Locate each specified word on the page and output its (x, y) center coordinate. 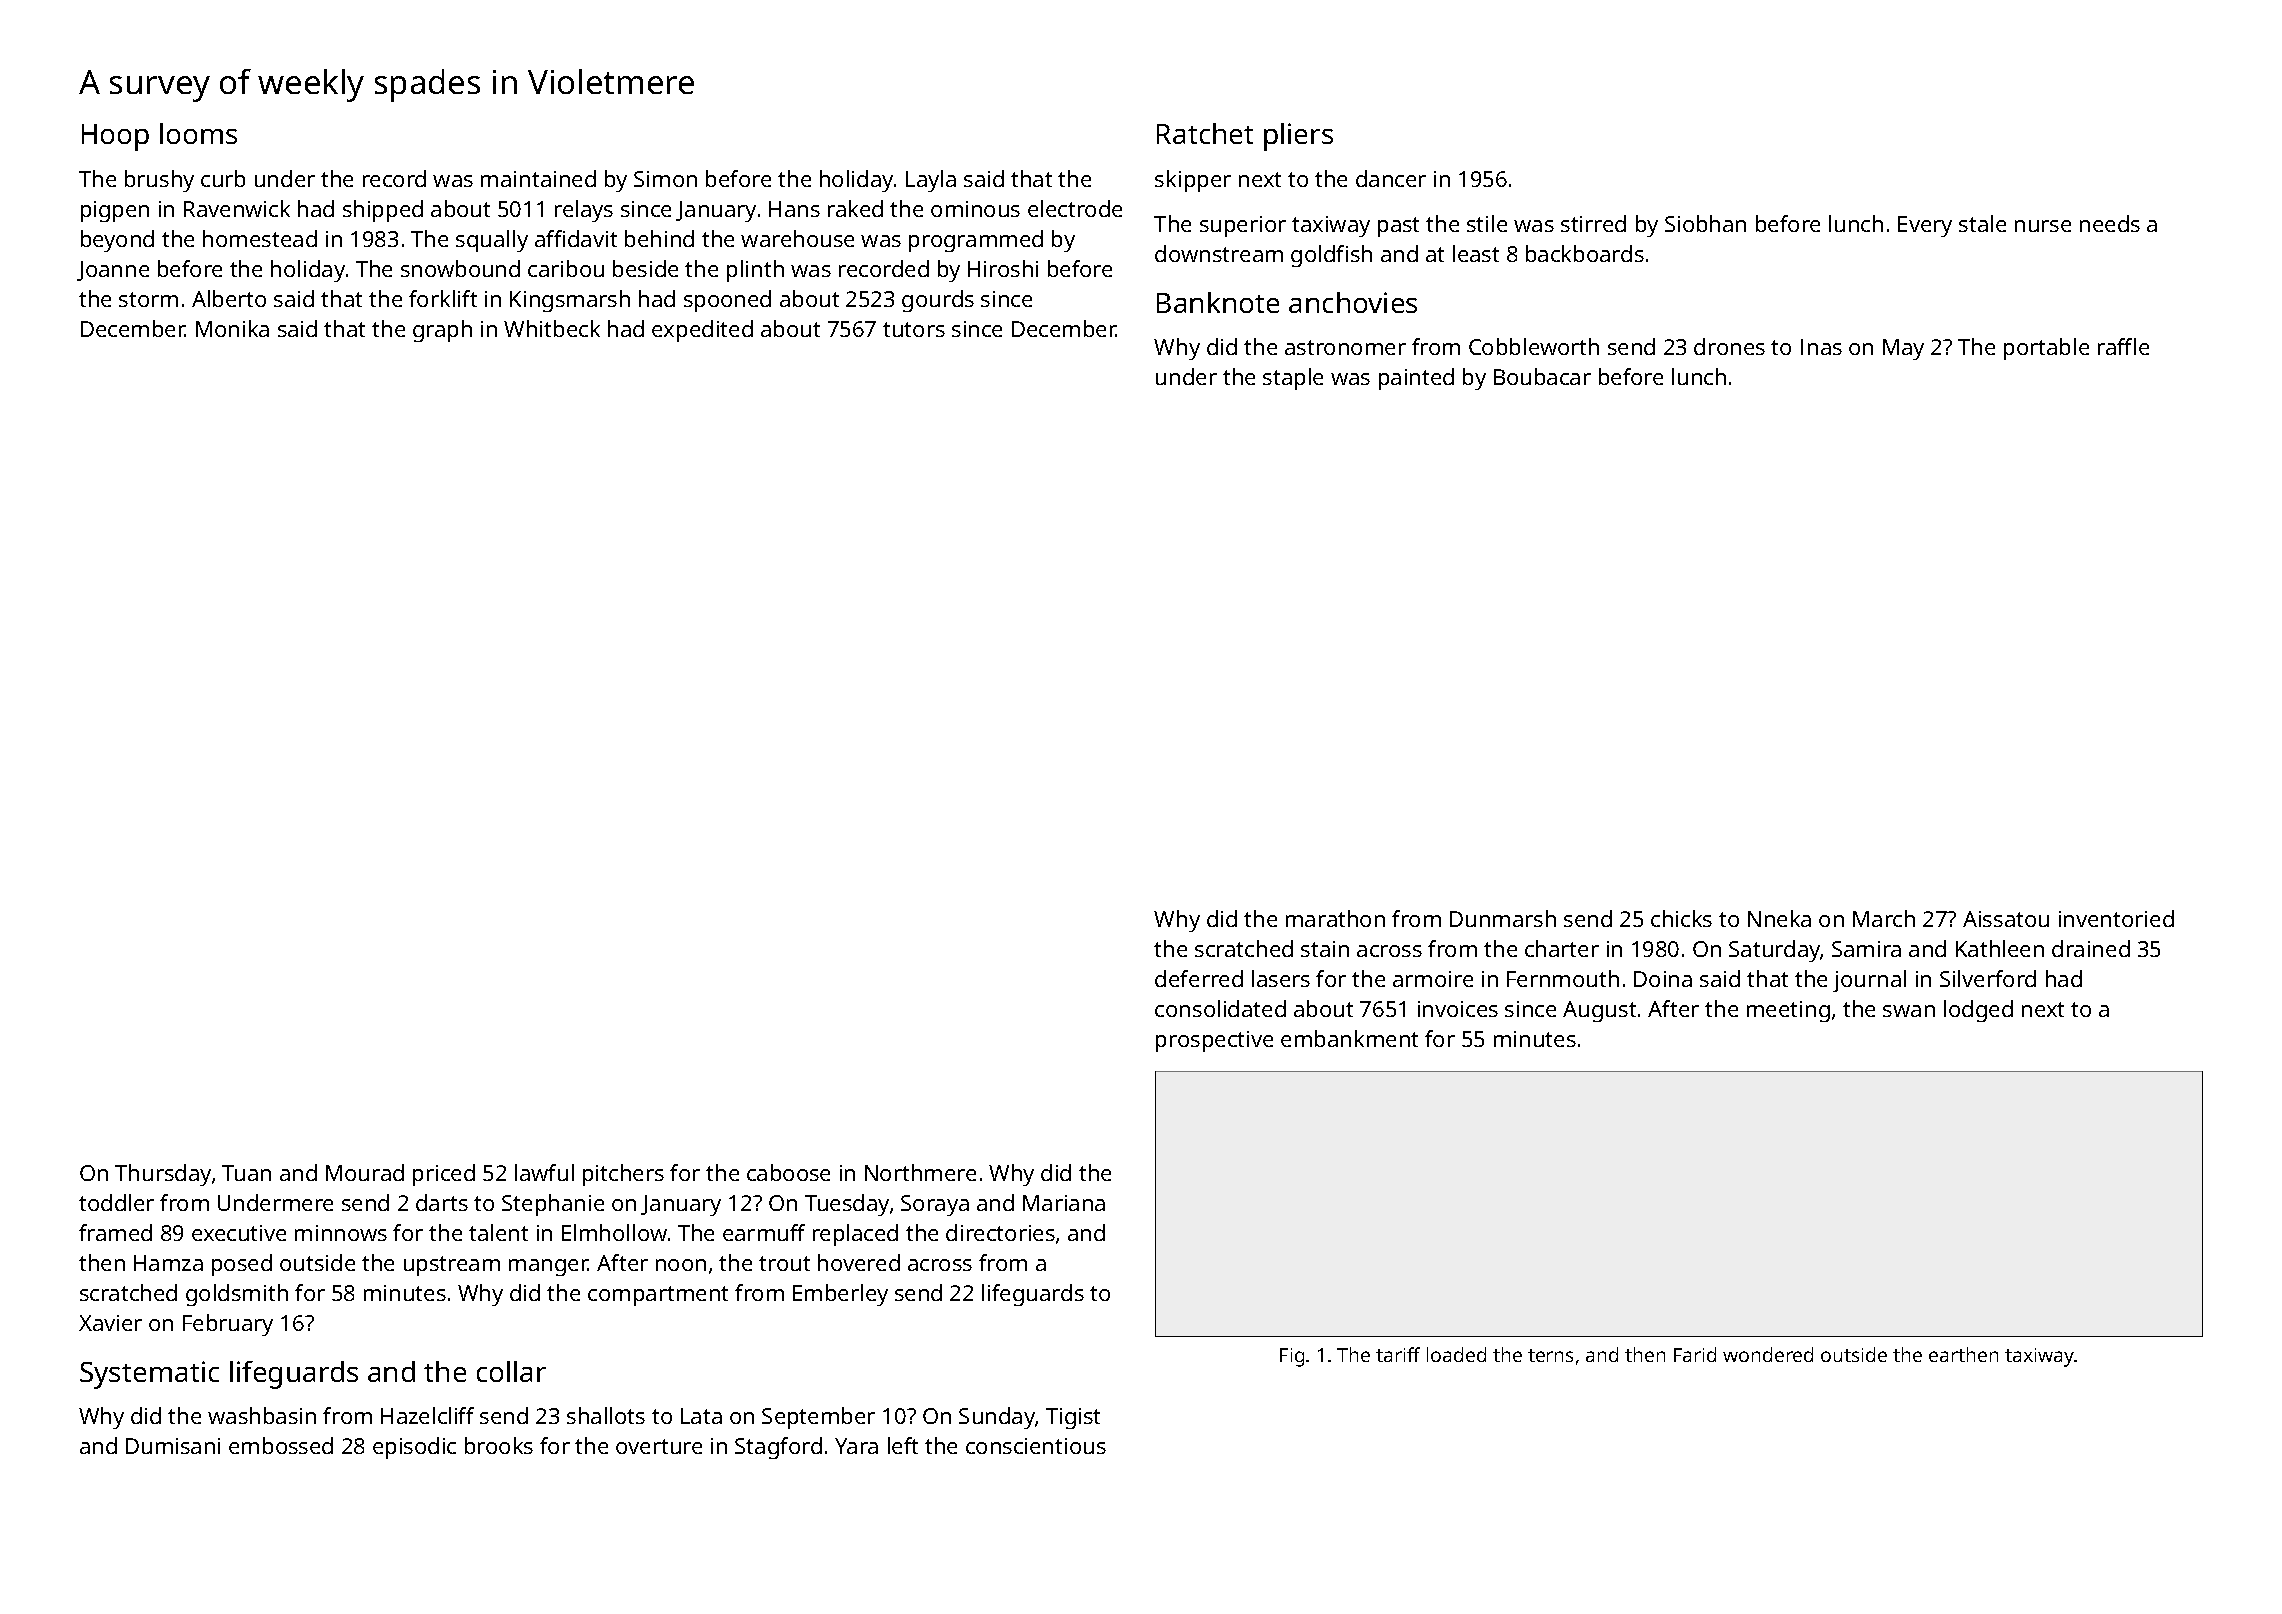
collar (511, 1371)
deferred (1199, 978)
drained (2091, 948)
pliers (1298, 137)
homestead (260, 238)
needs (2110, 223)
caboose (788, 1172)
